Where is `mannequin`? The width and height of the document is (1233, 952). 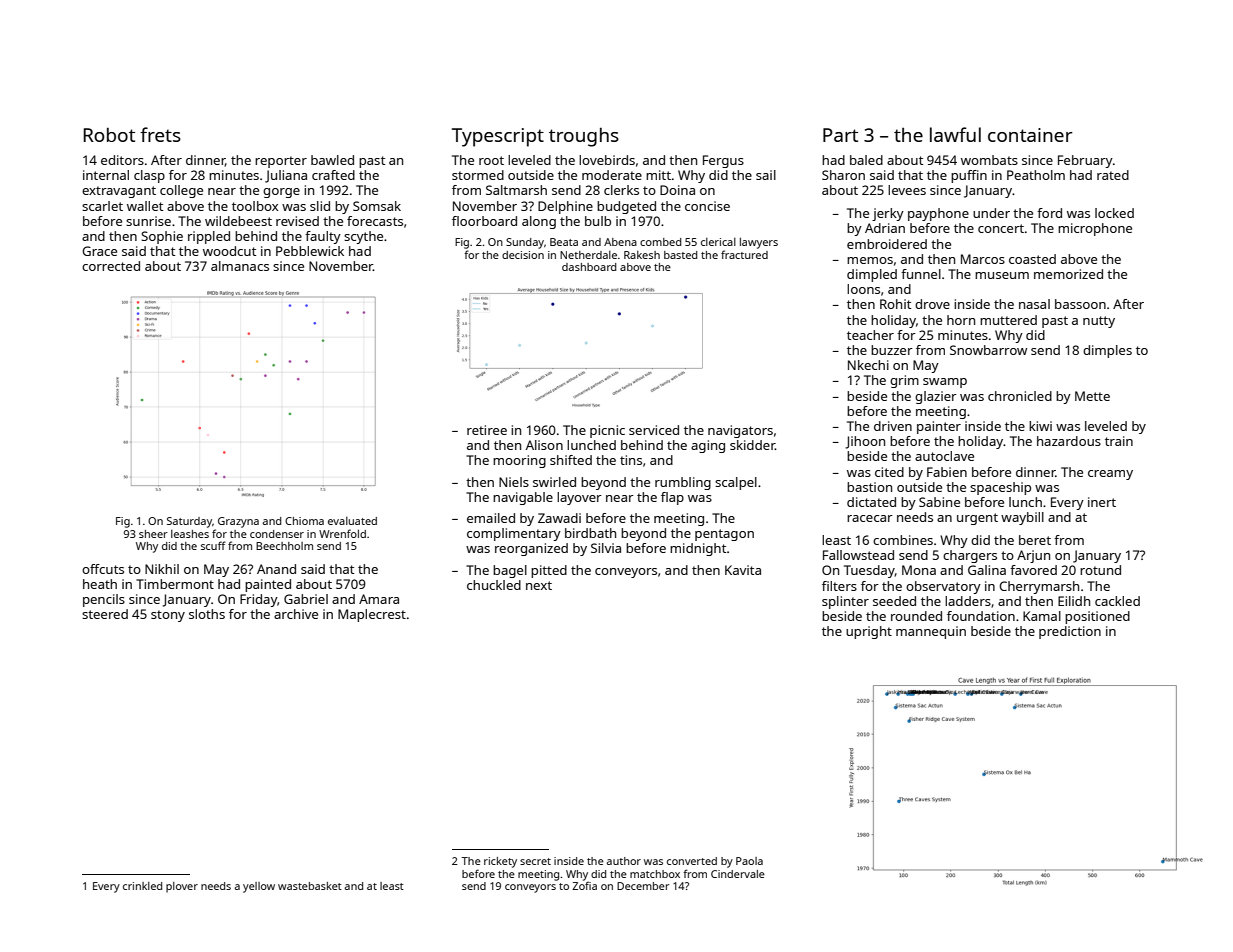 mannequin is located at coordinates (931, 632).
